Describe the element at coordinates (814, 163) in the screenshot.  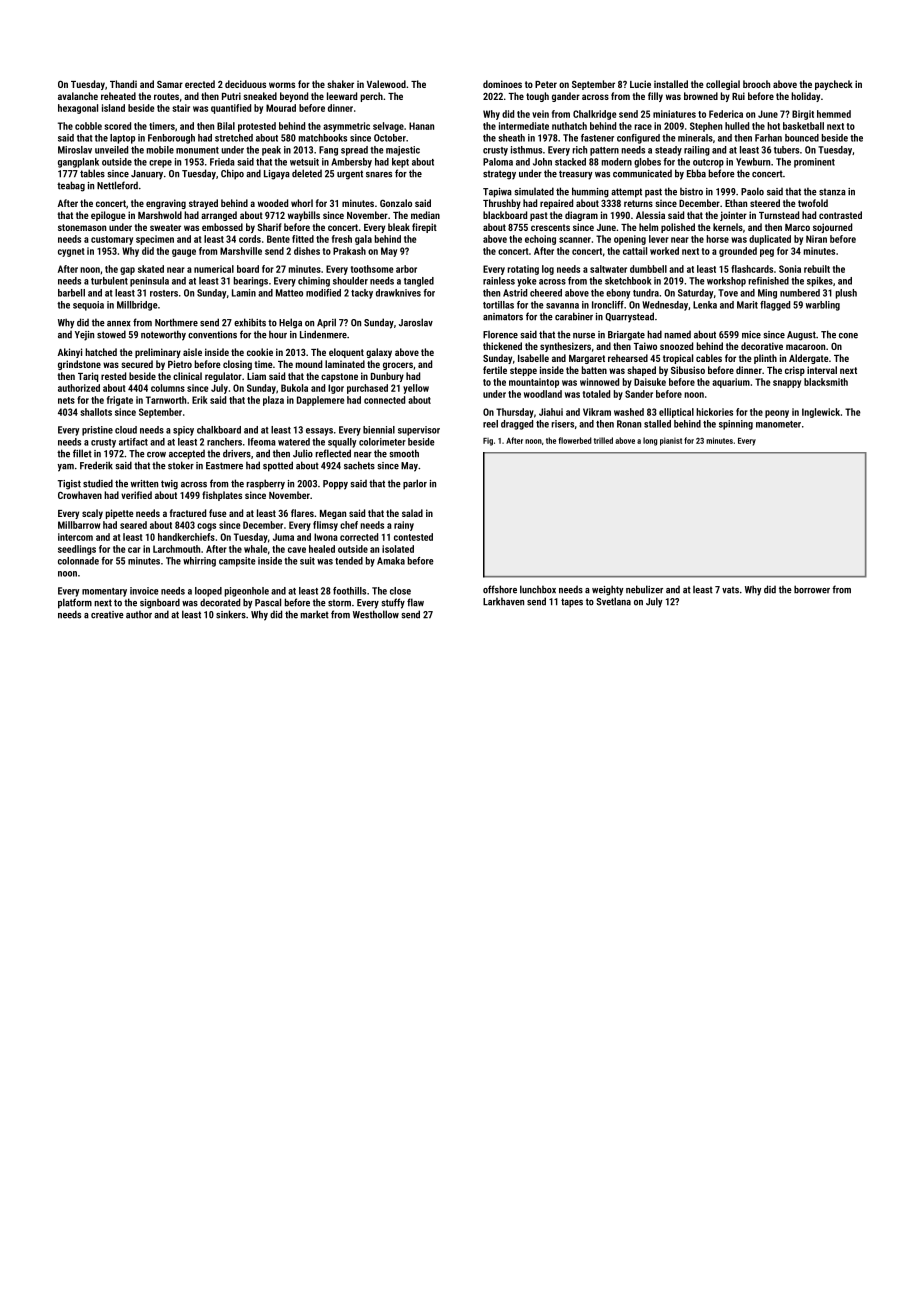
I see `prominent` at that location.
